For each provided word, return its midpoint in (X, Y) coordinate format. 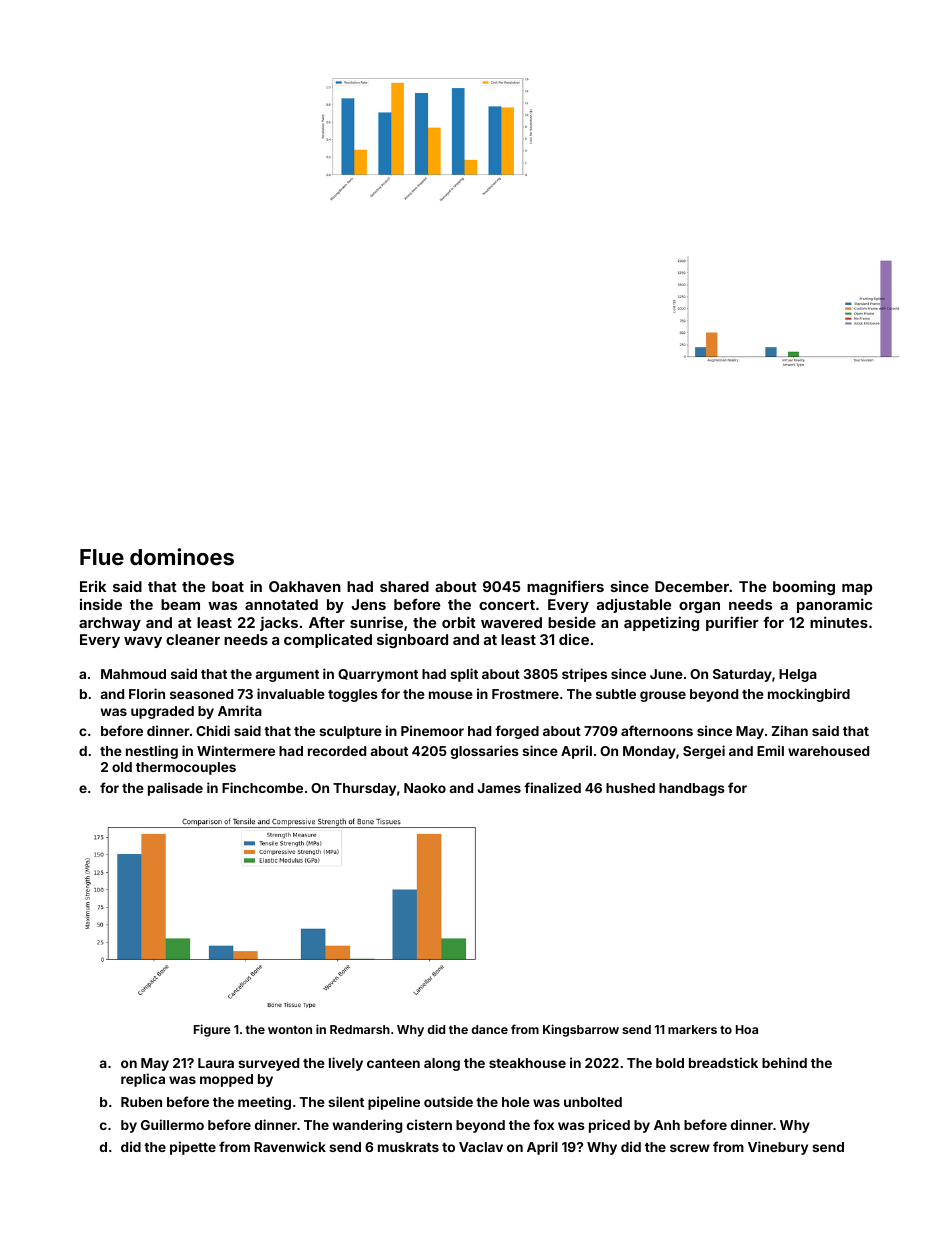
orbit (459, 622)
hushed (630, 788)
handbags (692, 789)
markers (692, 1029)
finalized (552, 787)
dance (489, 1029)
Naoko (425, 788)
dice (574, 639)
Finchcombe (262, 787)
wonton (290, 1029)
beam (180, 604)
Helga (798, 675)
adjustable (634, 606)
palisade (175, 789)
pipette (193, 1148)
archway (110, 624)
